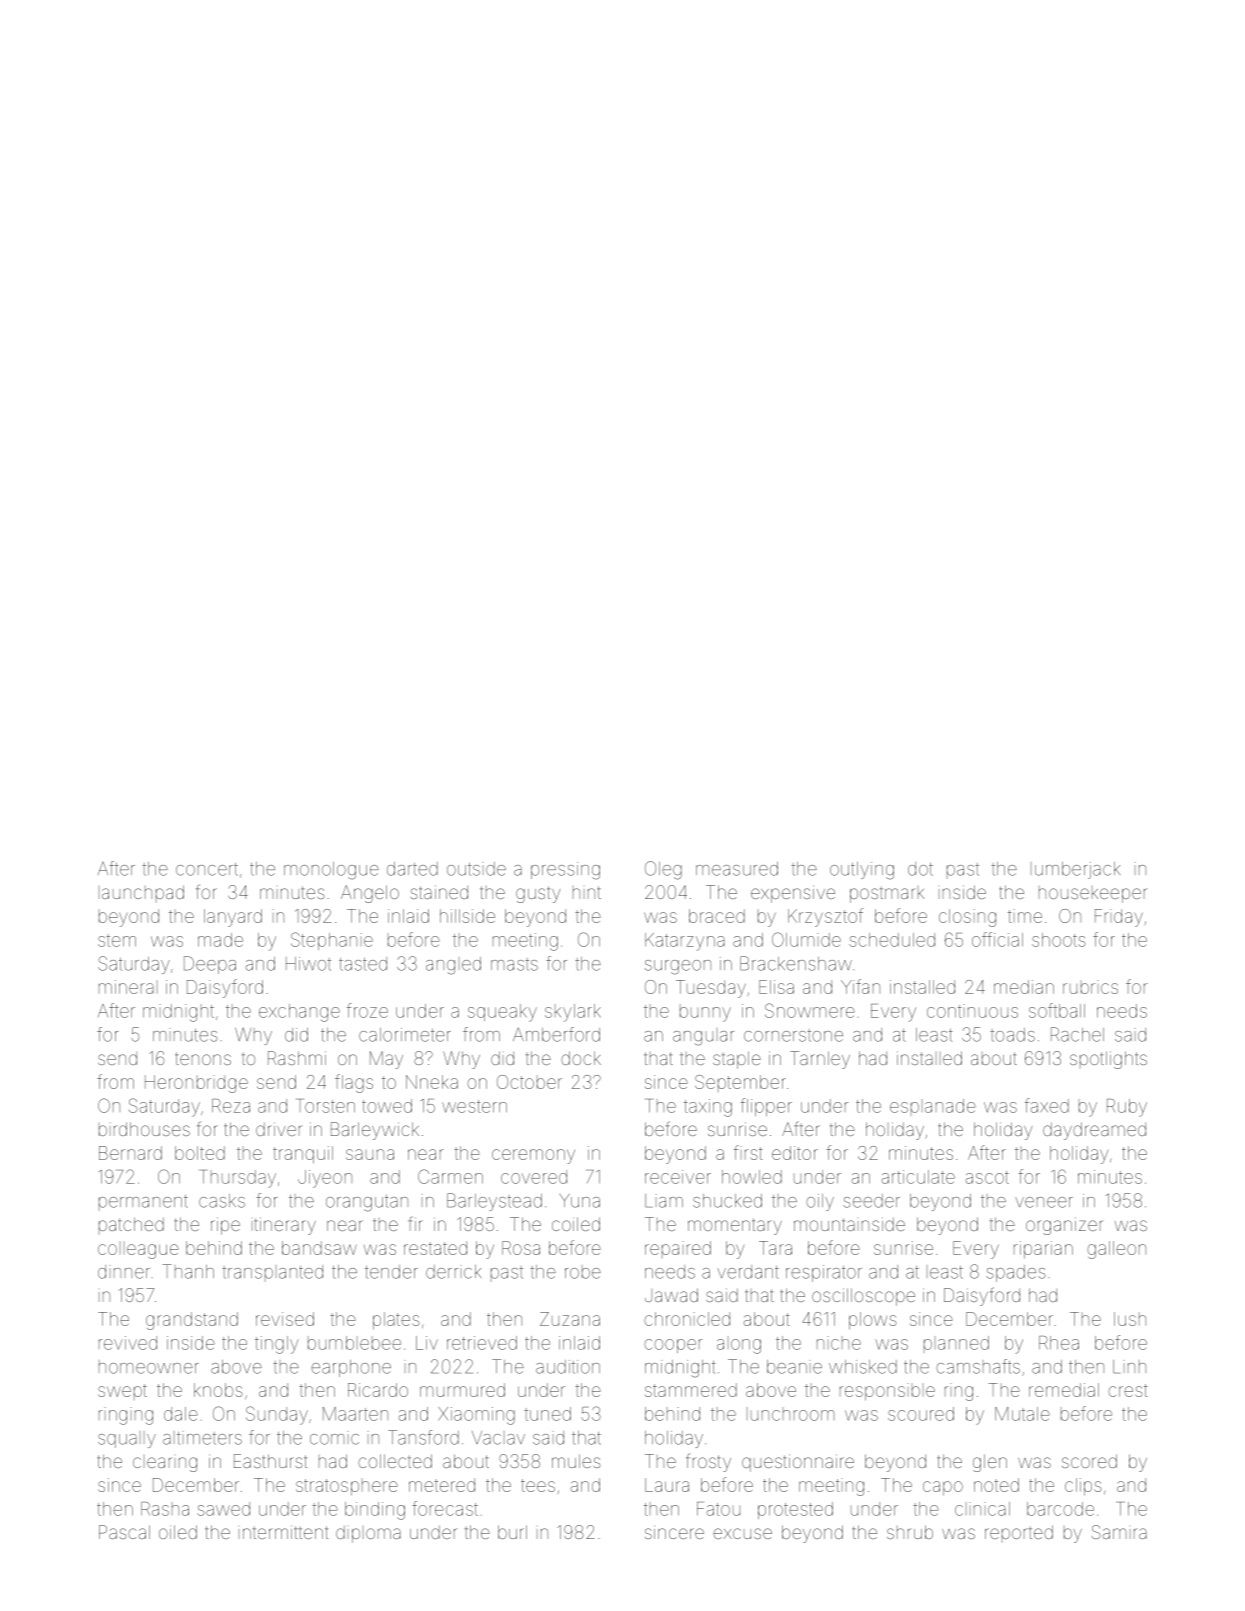  Describe the element at coordinates (671, 1295) in the screenshot. I see `Jawad` at that location.
